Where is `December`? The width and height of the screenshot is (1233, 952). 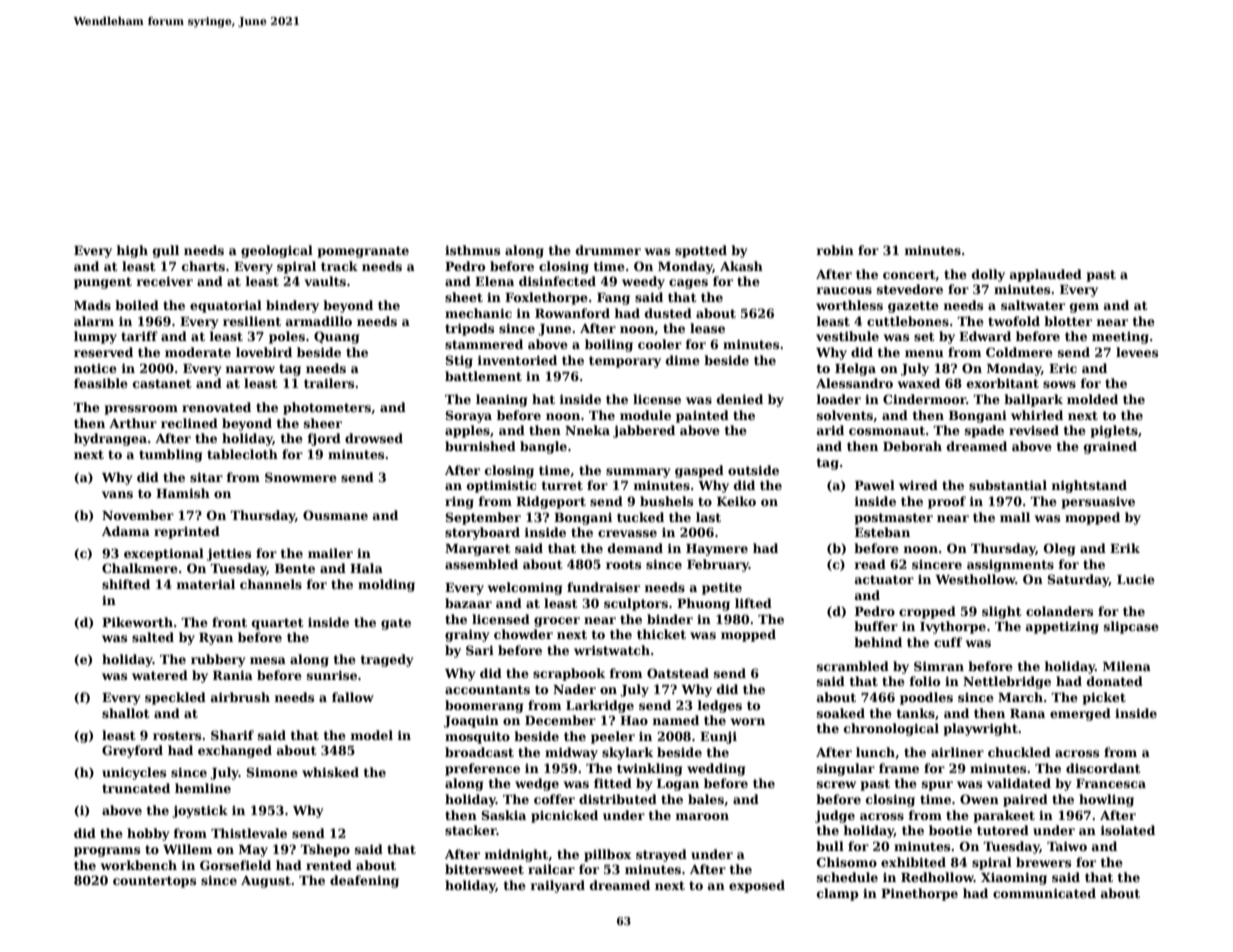 December is located at coordinates (560, 720).
